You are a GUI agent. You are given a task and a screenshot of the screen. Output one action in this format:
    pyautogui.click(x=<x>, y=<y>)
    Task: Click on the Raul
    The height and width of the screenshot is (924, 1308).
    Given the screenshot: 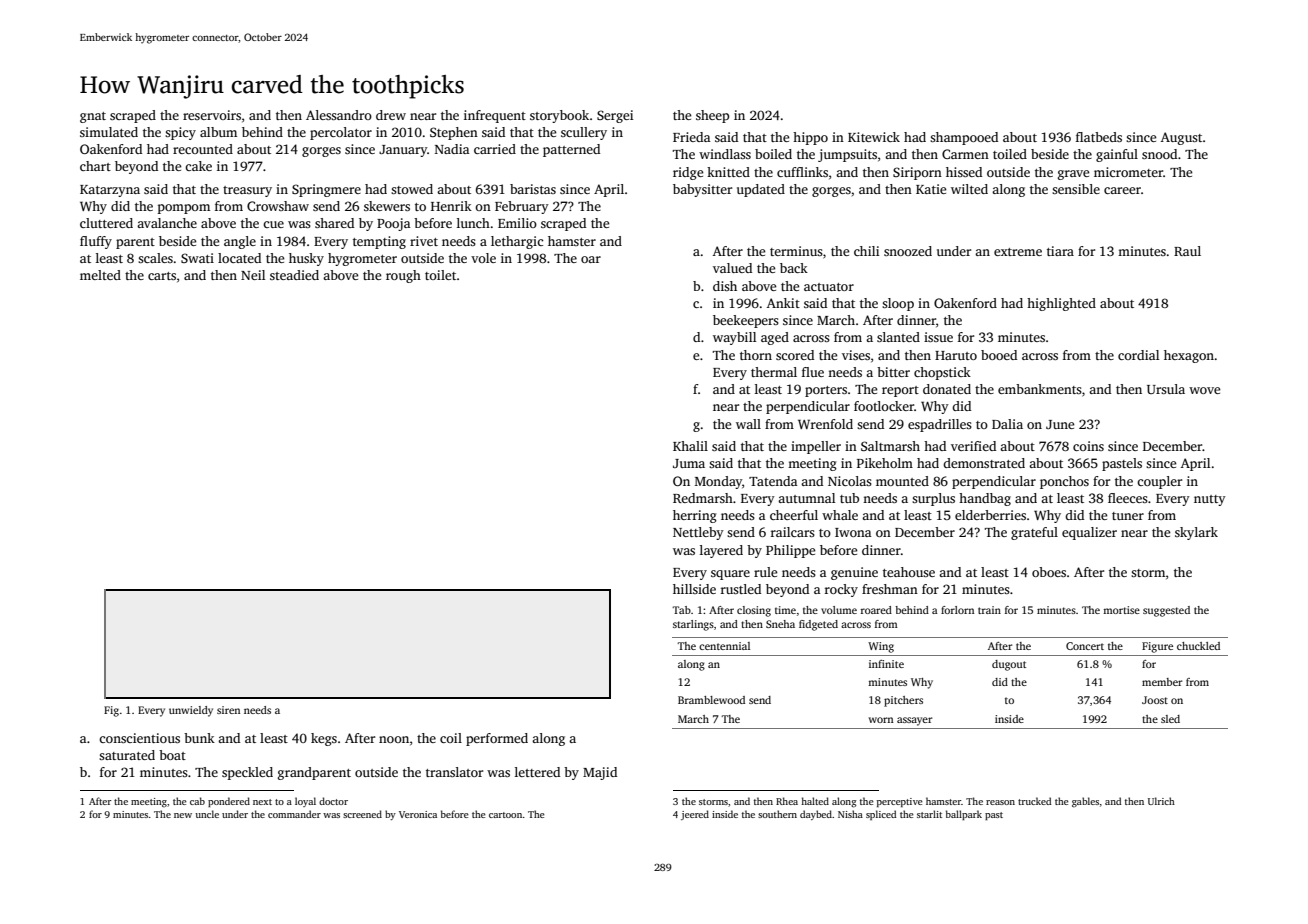 What is the action you would take?
    pyautogui.click(x=1187, y=251)
